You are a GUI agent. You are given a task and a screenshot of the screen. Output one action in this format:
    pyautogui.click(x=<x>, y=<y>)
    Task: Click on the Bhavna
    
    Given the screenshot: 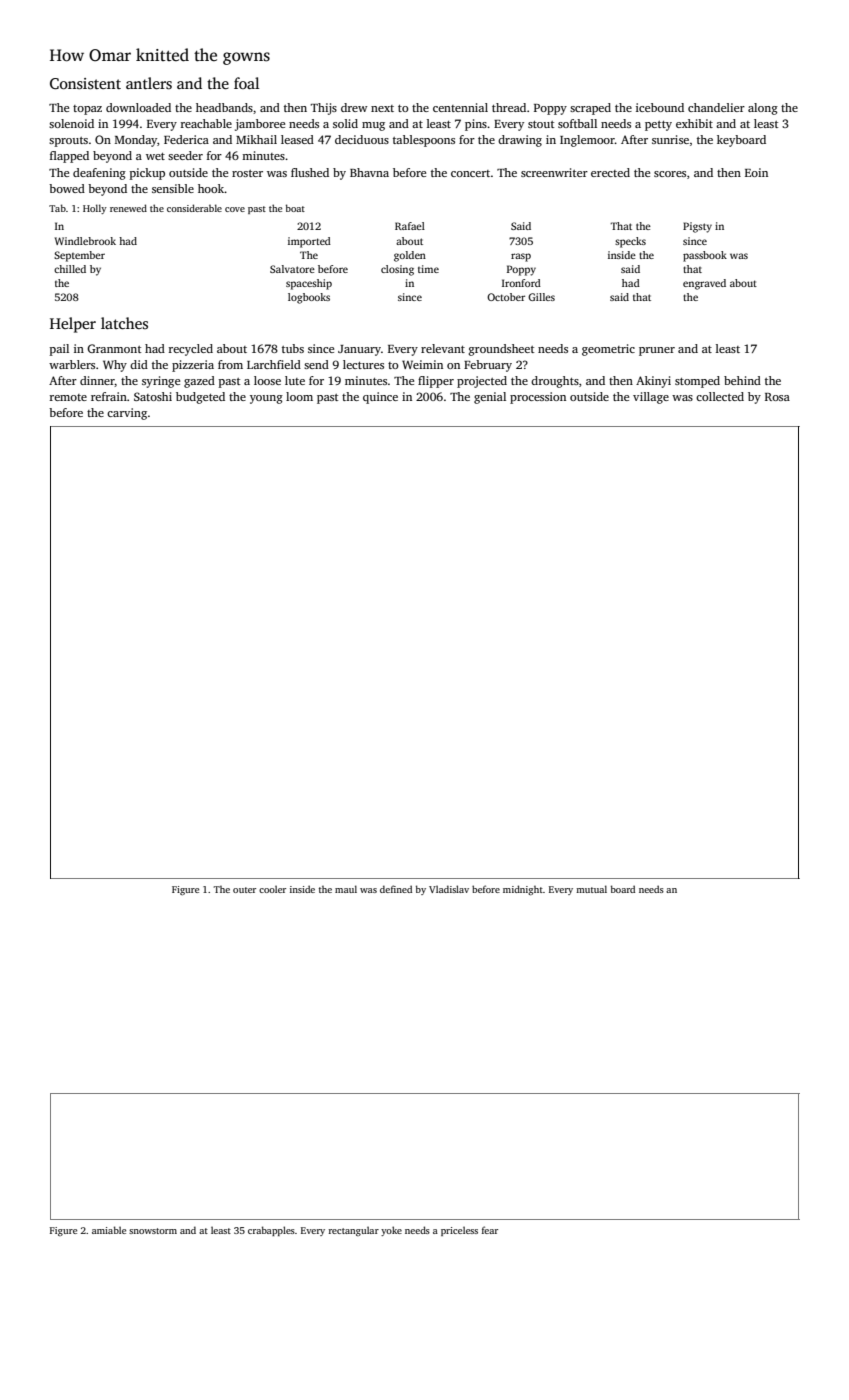 What is the action you would take?
    pyautogui.click(x=369, y=172)
